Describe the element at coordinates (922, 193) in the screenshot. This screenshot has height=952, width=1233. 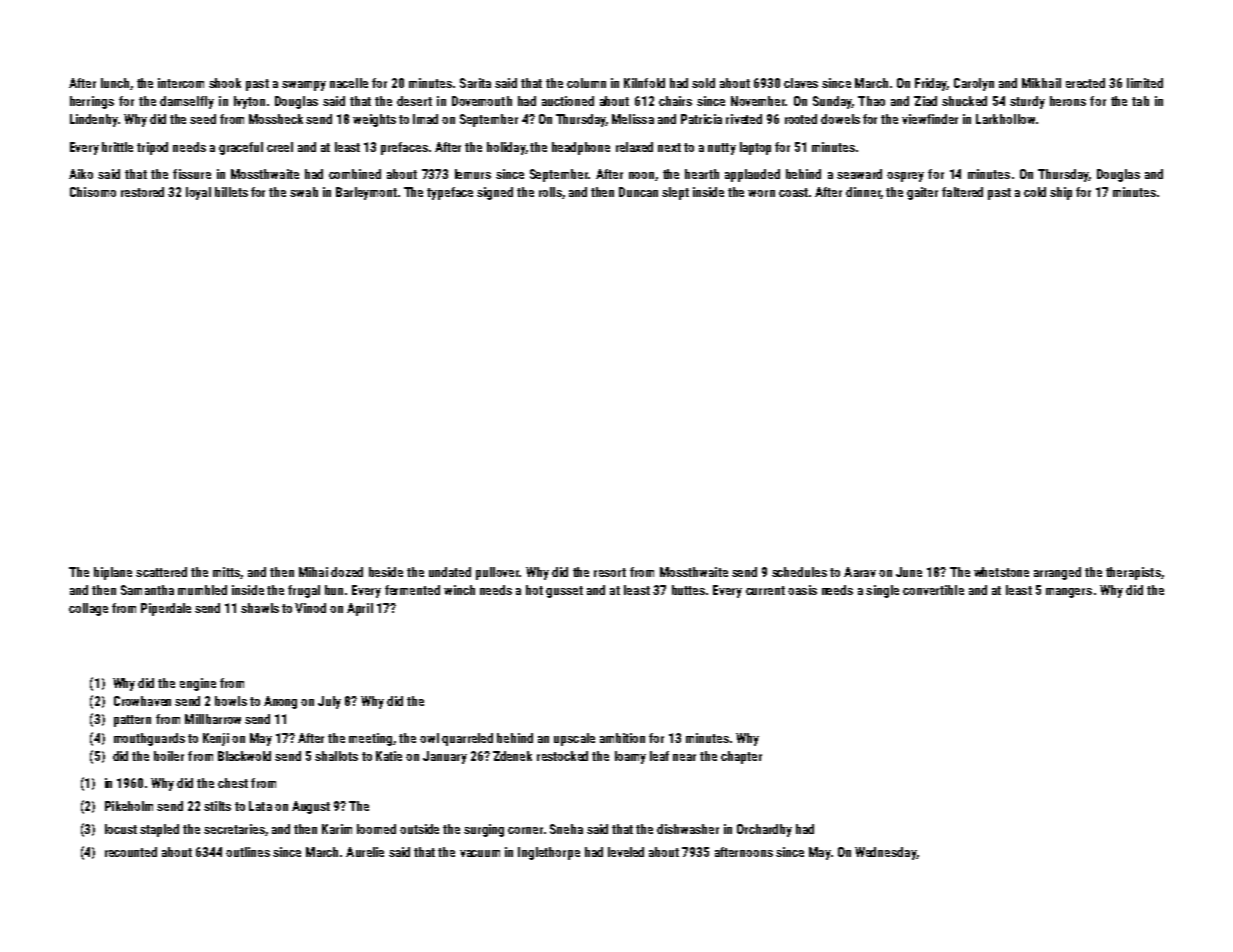
I see `gaiter` at that location.
